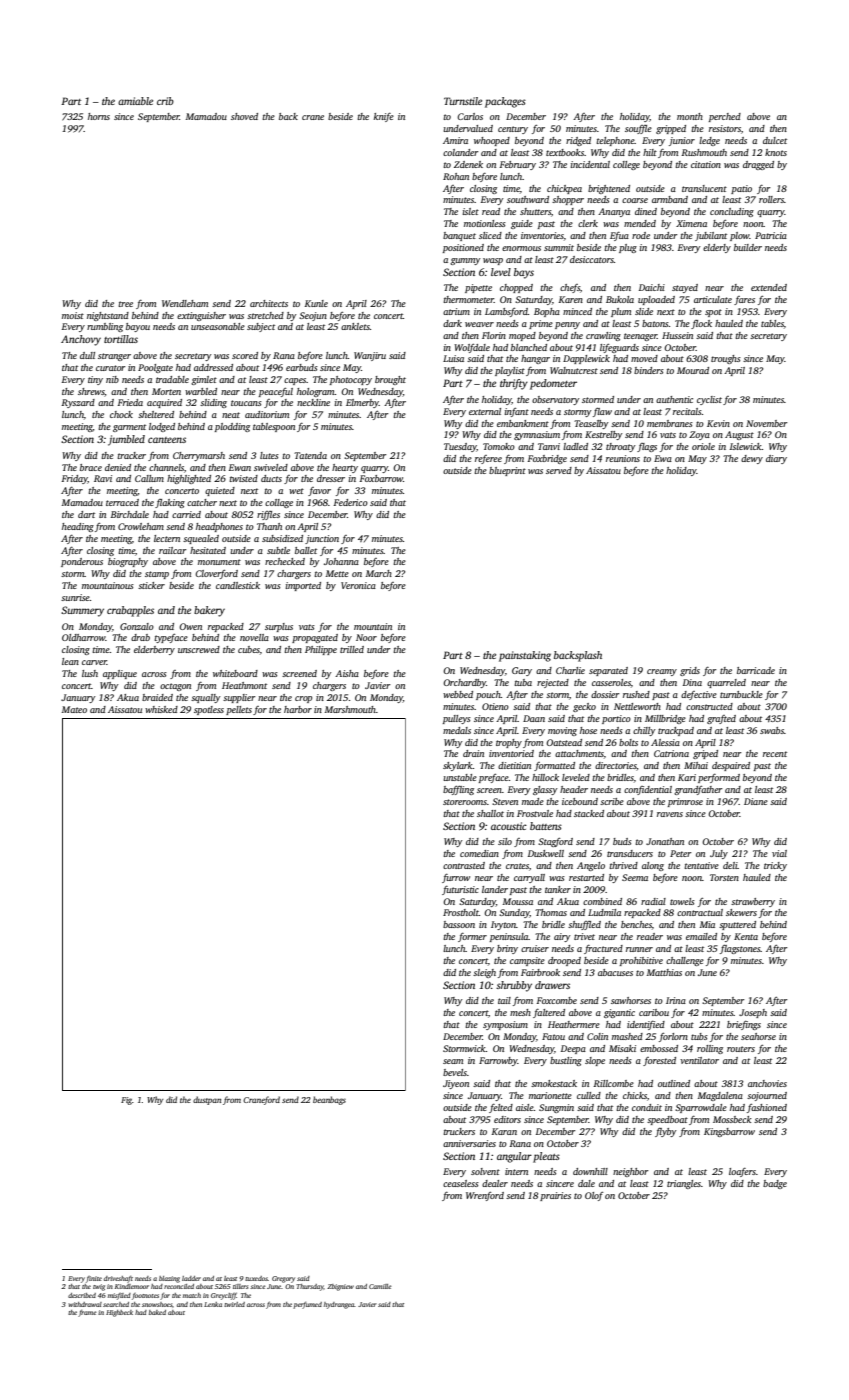  I want to click on unscrewed, so click(199, 649).
